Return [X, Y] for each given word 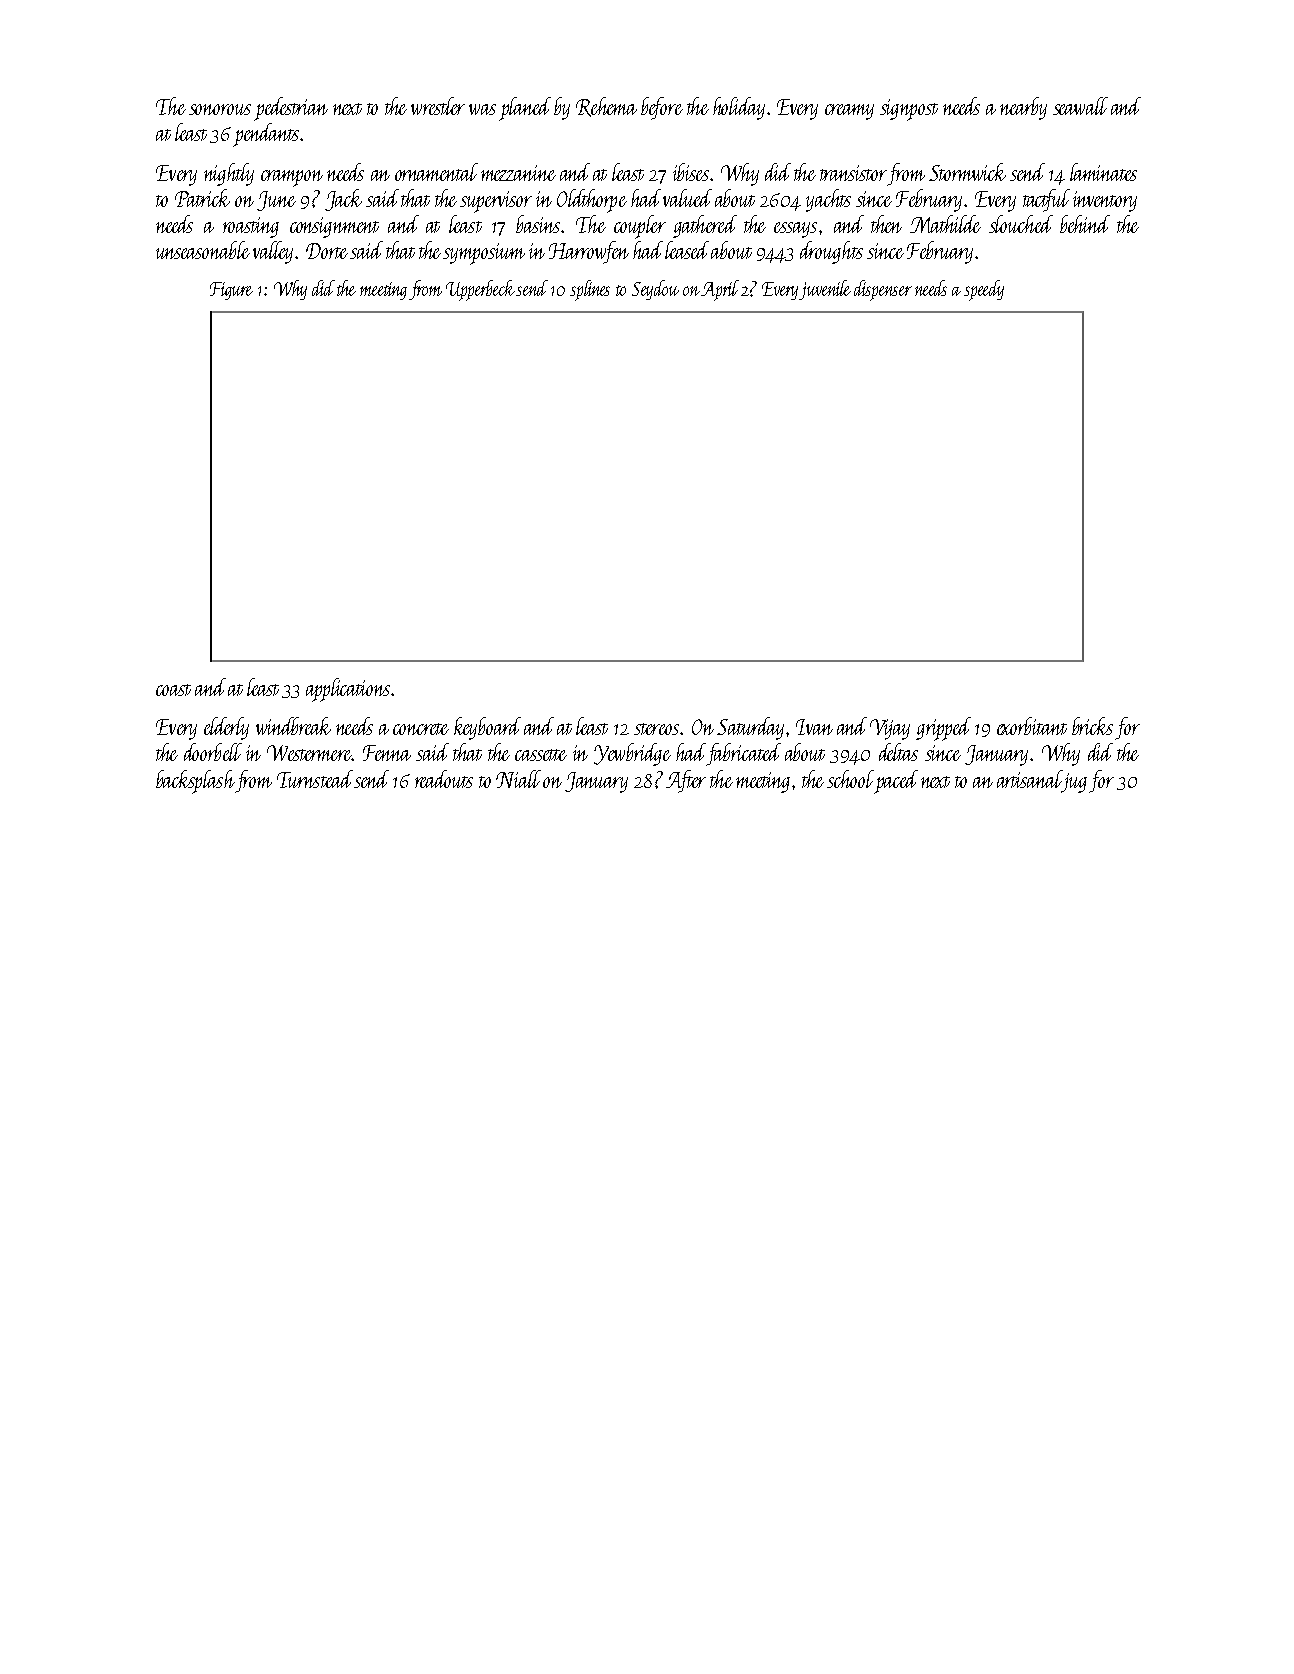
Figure [231, 291]
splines [590, 290]
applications [348, 690]
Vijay [890, 729]
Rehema [606, 107]
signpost [909, 110]
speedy [984, 290]
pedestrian [291, 109]
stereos [656, 729]
